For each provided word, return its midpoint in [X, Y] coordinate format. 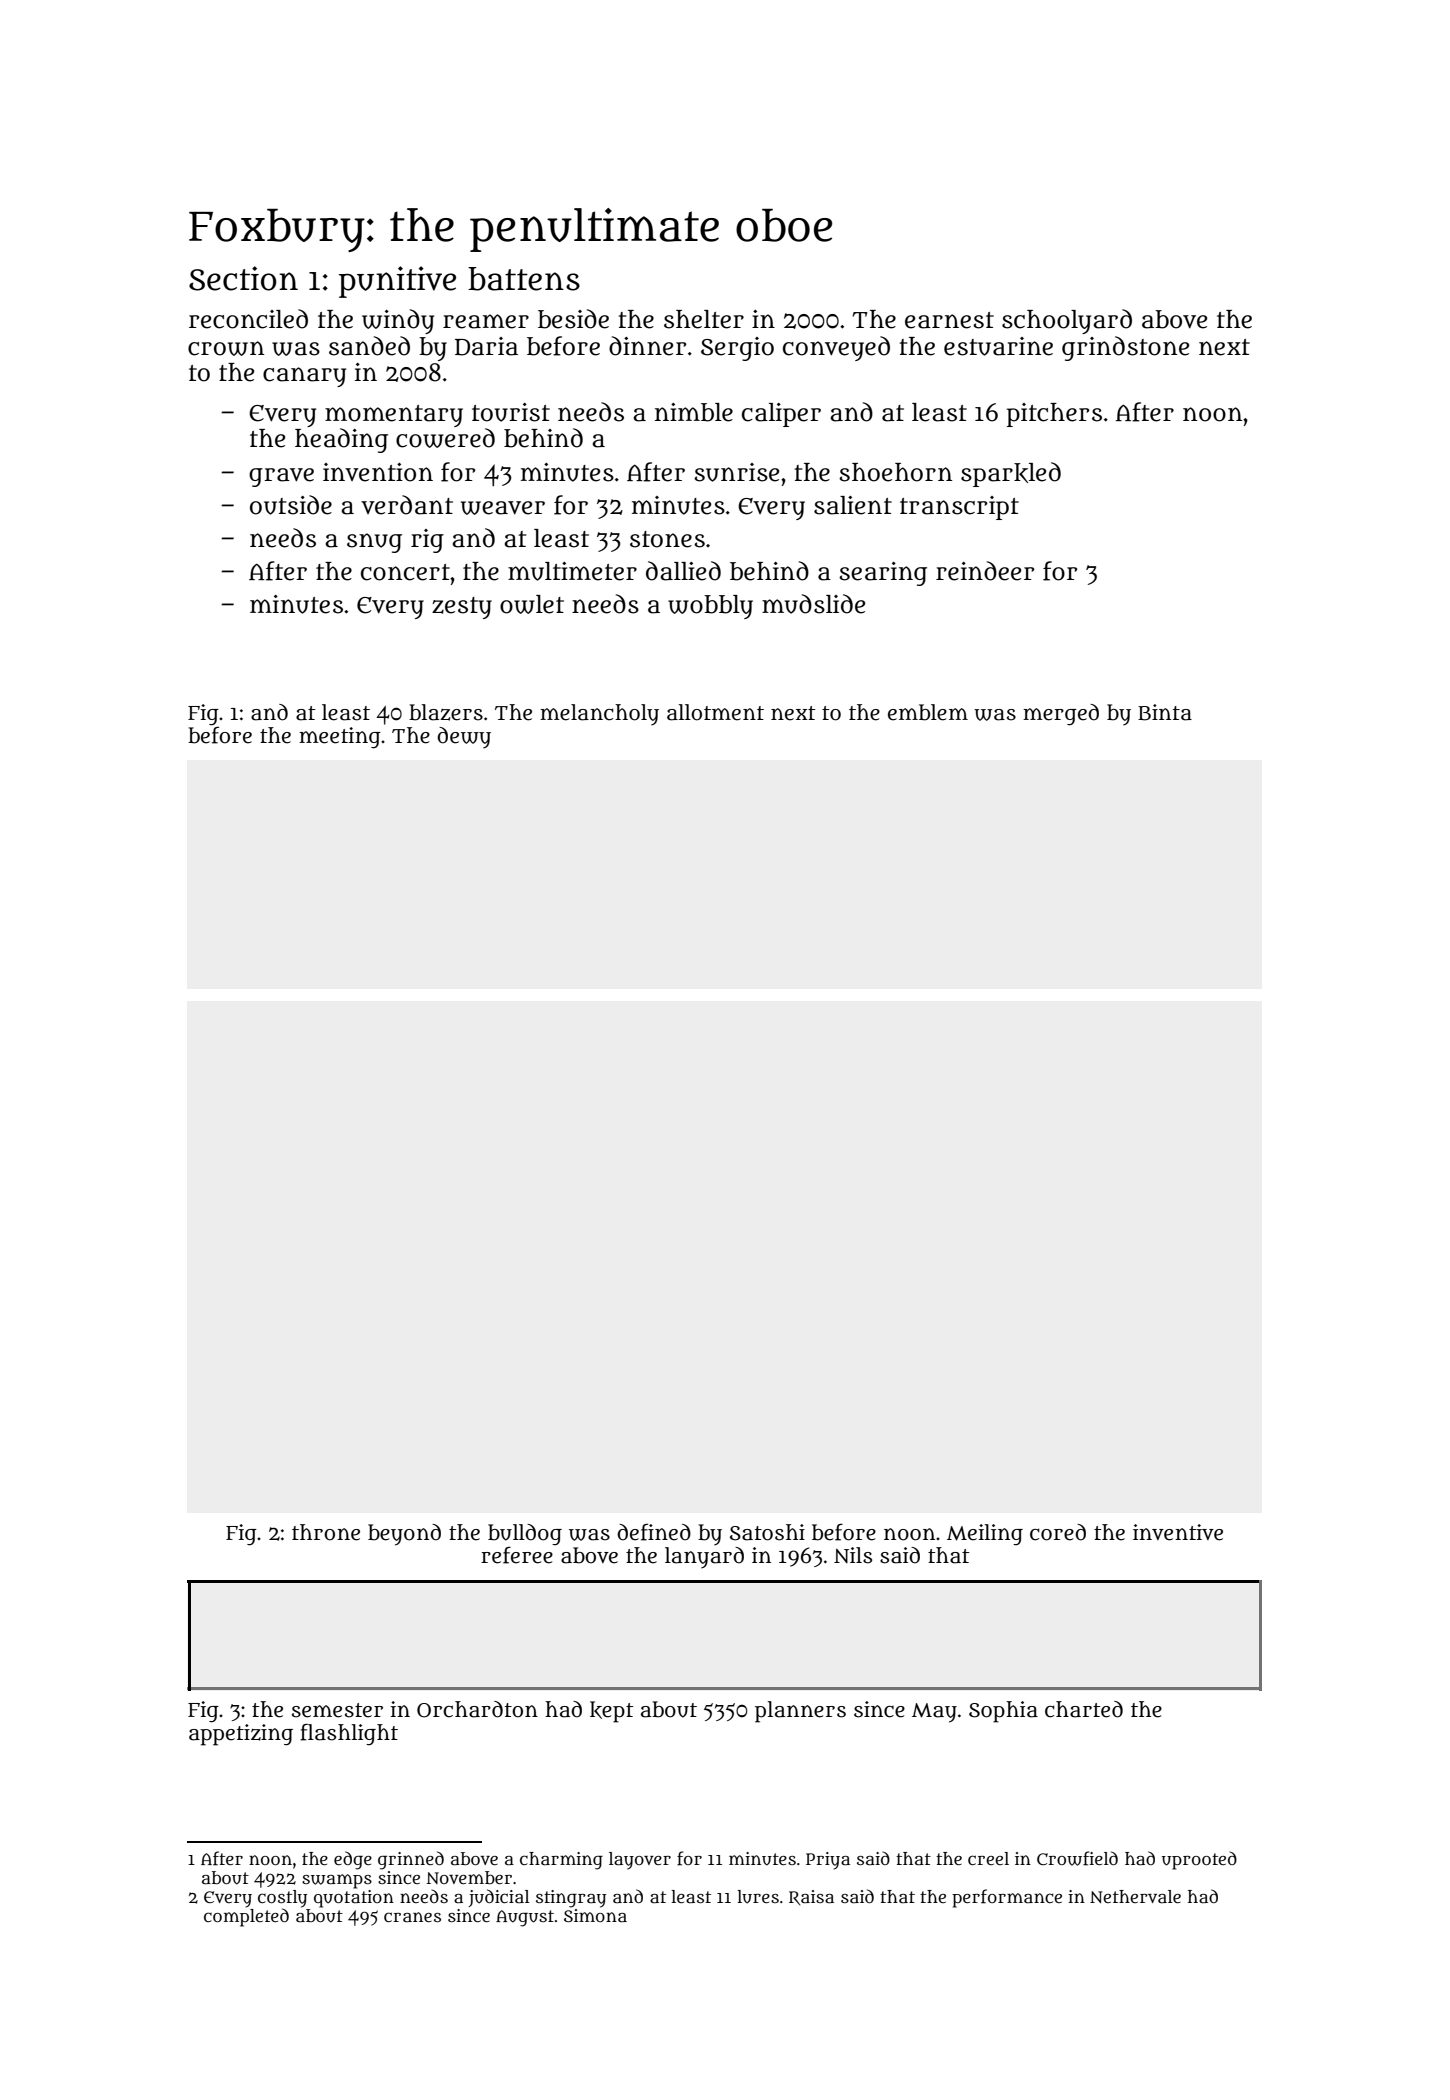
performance [1007, 1898]
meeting [340, 738]
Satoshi [767, 1532]
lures [758, 1897]
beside [573, 319]
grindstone [1125, 348]
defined [654, 1532]
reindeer [985, 571]
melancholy [599, 715]
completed [246, 1917]
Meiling [985, 1534]
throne [326, 1532]
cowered [445, 438]
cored [1058, 1532]
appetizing [241, 1735]
